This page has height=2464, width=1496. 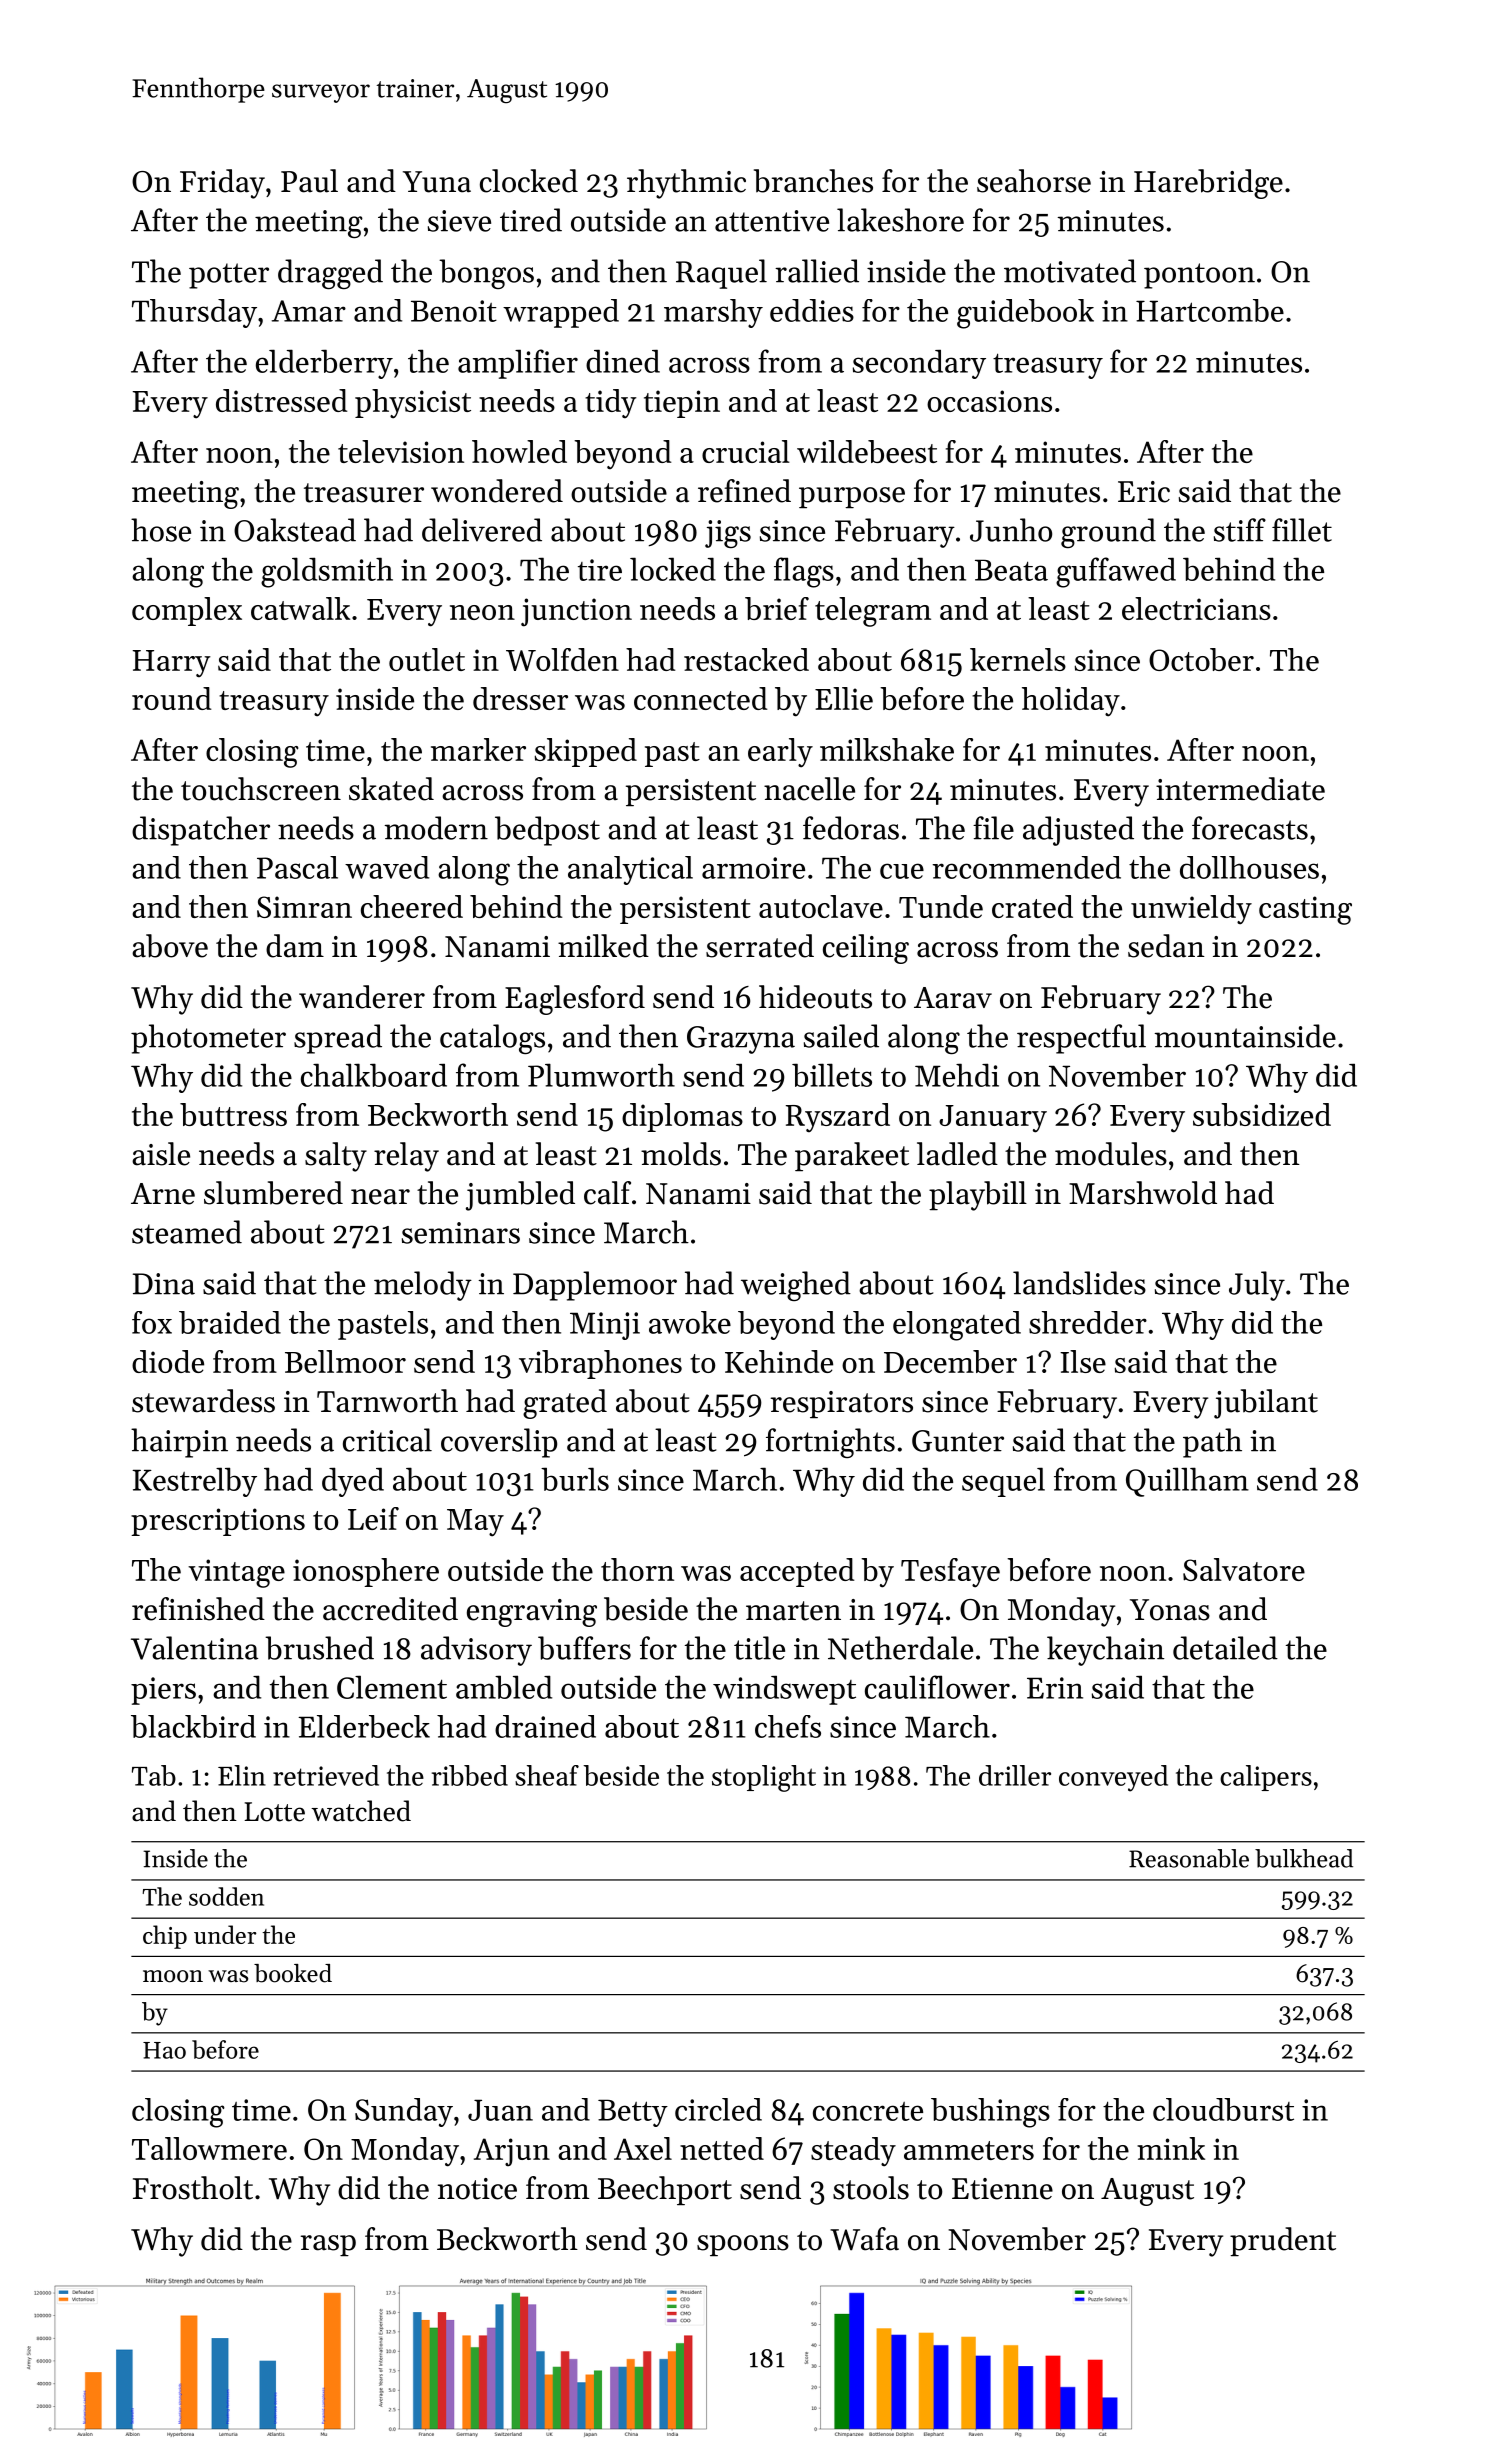 What do you see at coordinates (864, 2239) in the page?
I see `Wafa` at bounding box center [864, 2239].
